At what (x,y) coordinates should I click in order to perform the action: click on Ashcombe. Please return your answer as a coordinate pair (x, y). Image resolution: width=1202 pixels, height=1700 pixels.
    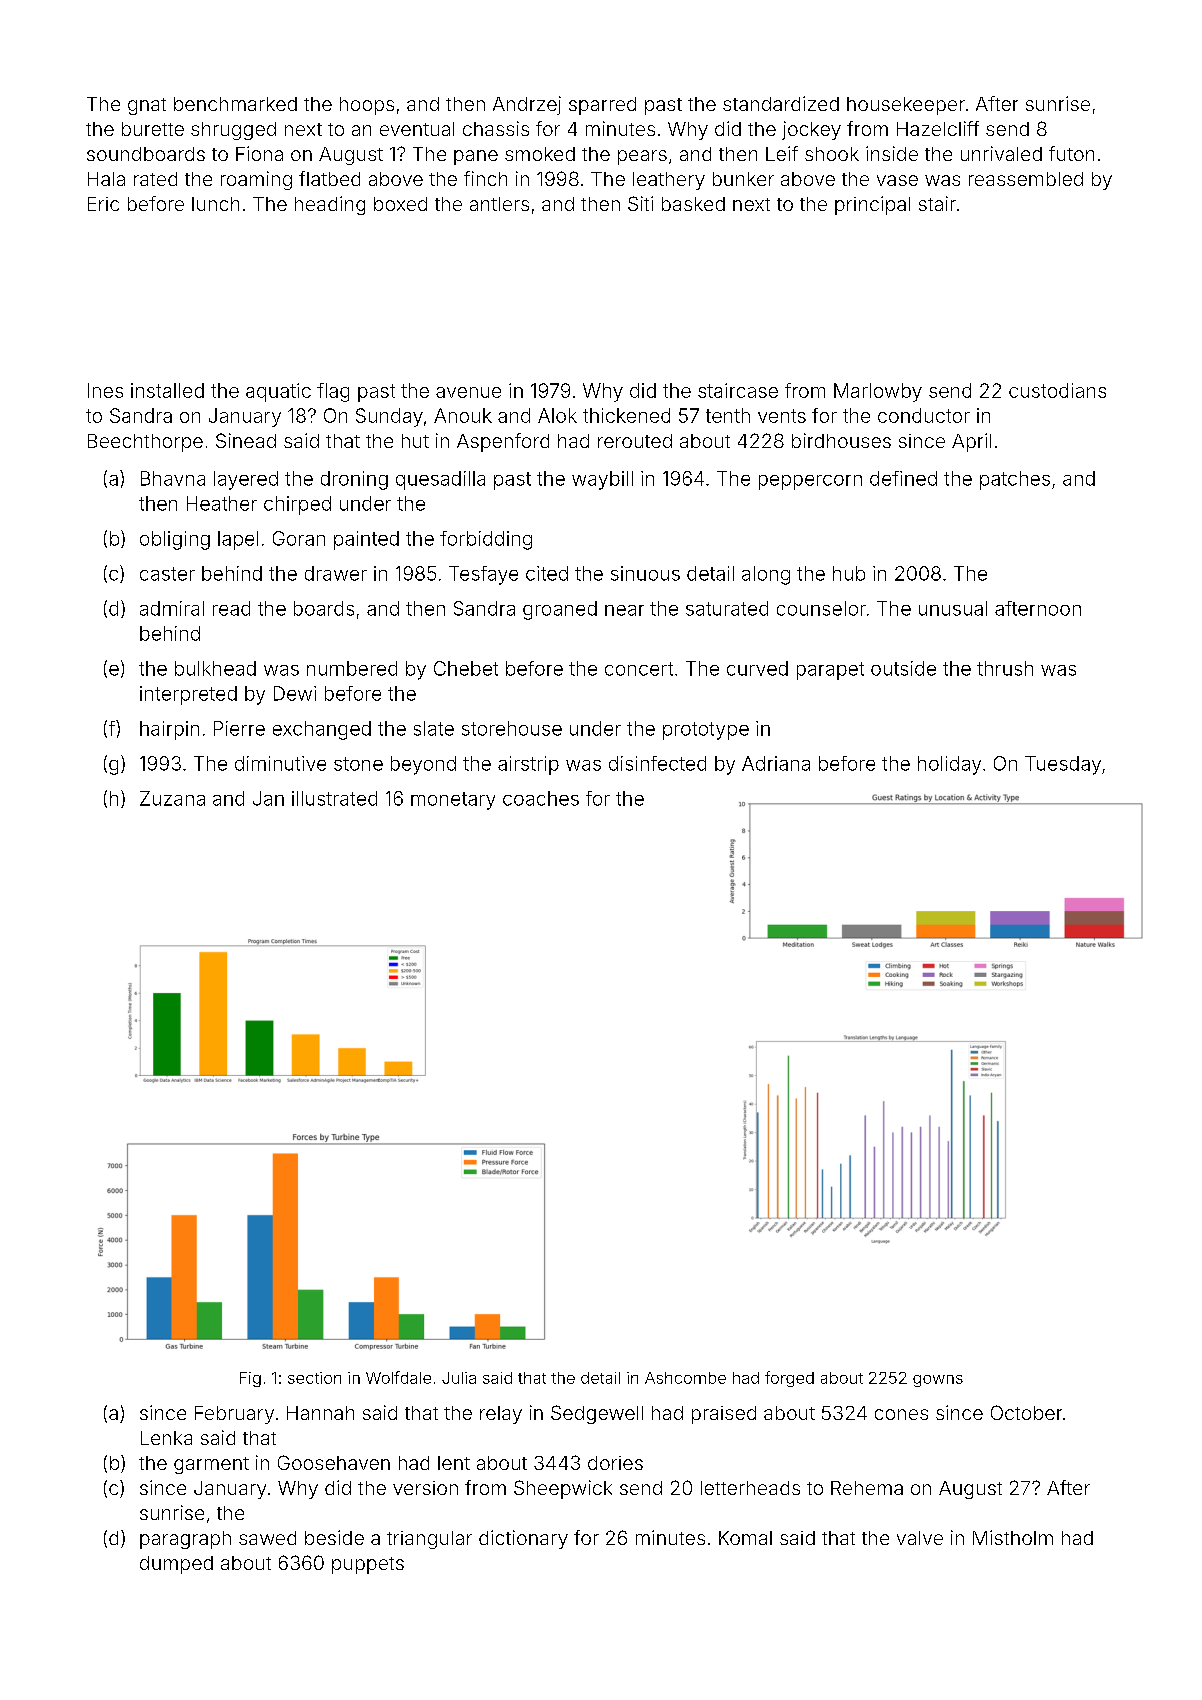
    Looking at the image, I should click on (685, 1378).
